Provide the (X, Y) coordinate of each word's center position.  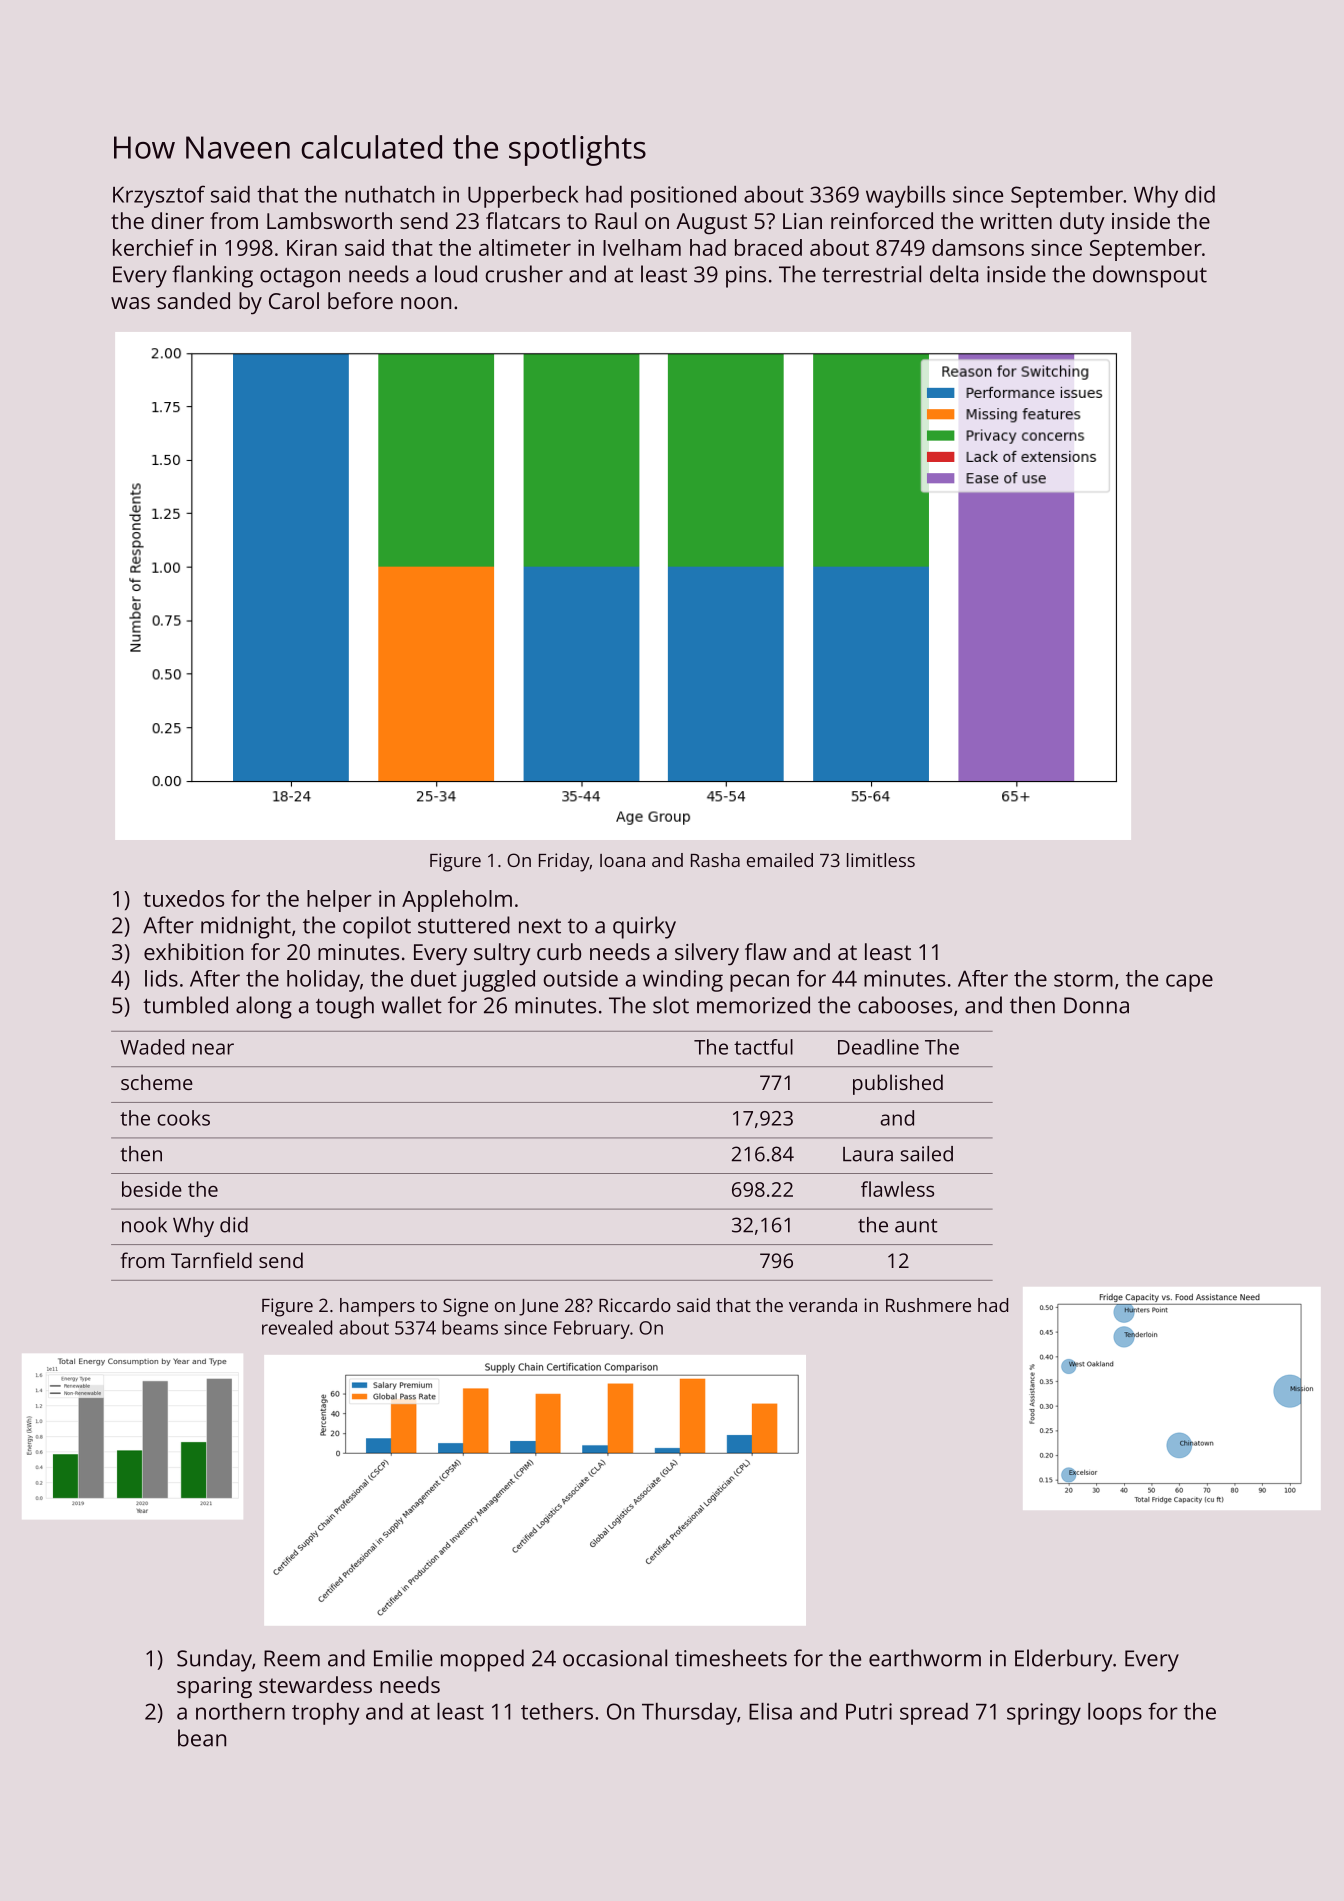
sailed (927, 1154)
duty (1082, 223)
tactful (763, 1047)
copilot (377, 927)
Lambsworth (329, 220)
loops (1115, 1714)
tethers (557, 1711)
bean (202, 1738)
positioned (683, 197)
